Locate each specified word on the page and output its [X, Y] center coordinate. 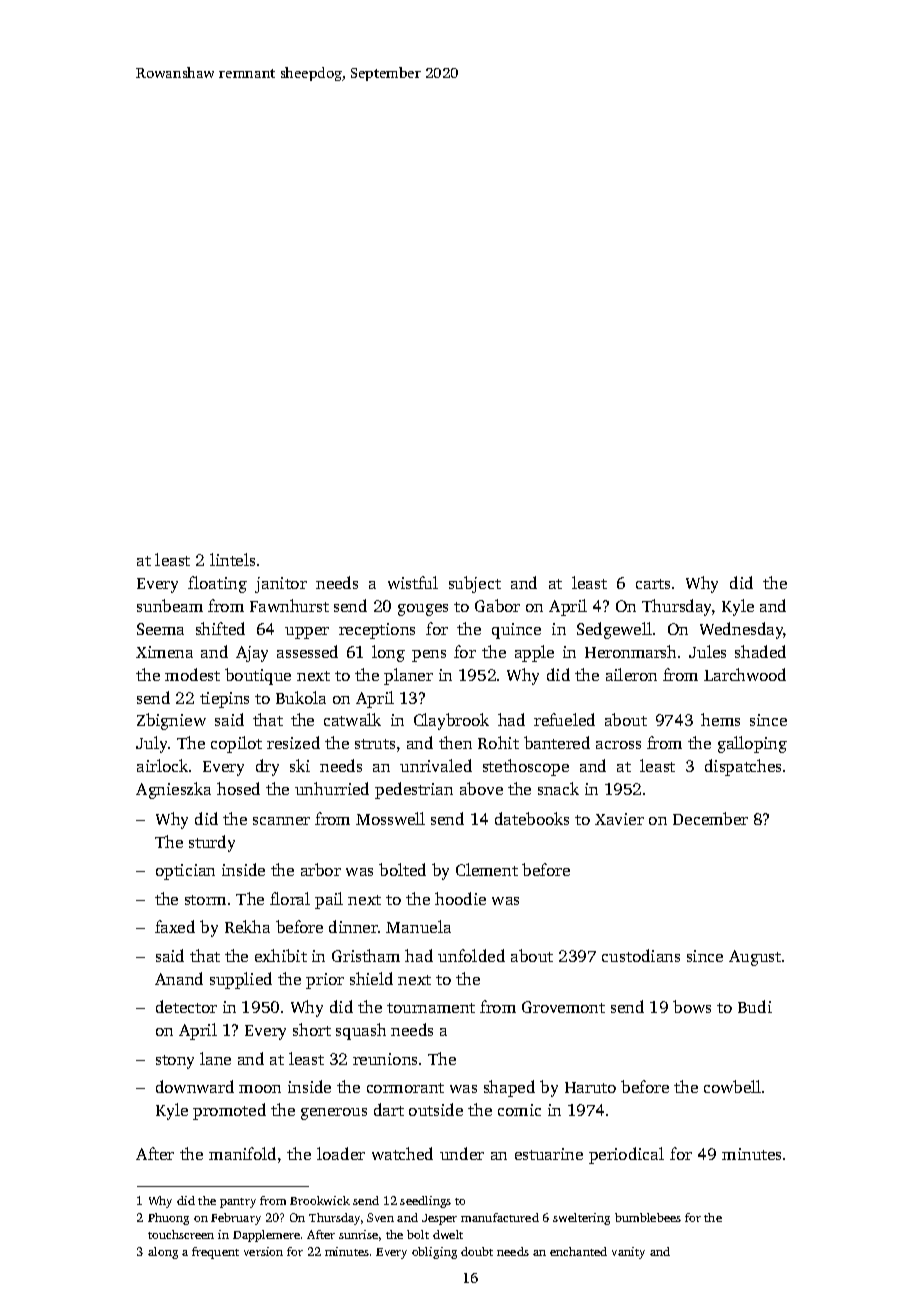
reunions [385, 1059]
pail [329, 900]
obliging [434, 1253]
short [312, 1029]
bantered [557, 742]
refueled [564, 719]
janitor [281, 585]
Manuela [418, 926]
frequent [215, 1253]
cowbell [732, 1086]
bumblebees [648, 1217]
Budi [755, 1006]
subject [475, 584]
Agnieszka [173, 790]
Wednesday [742, 630]
